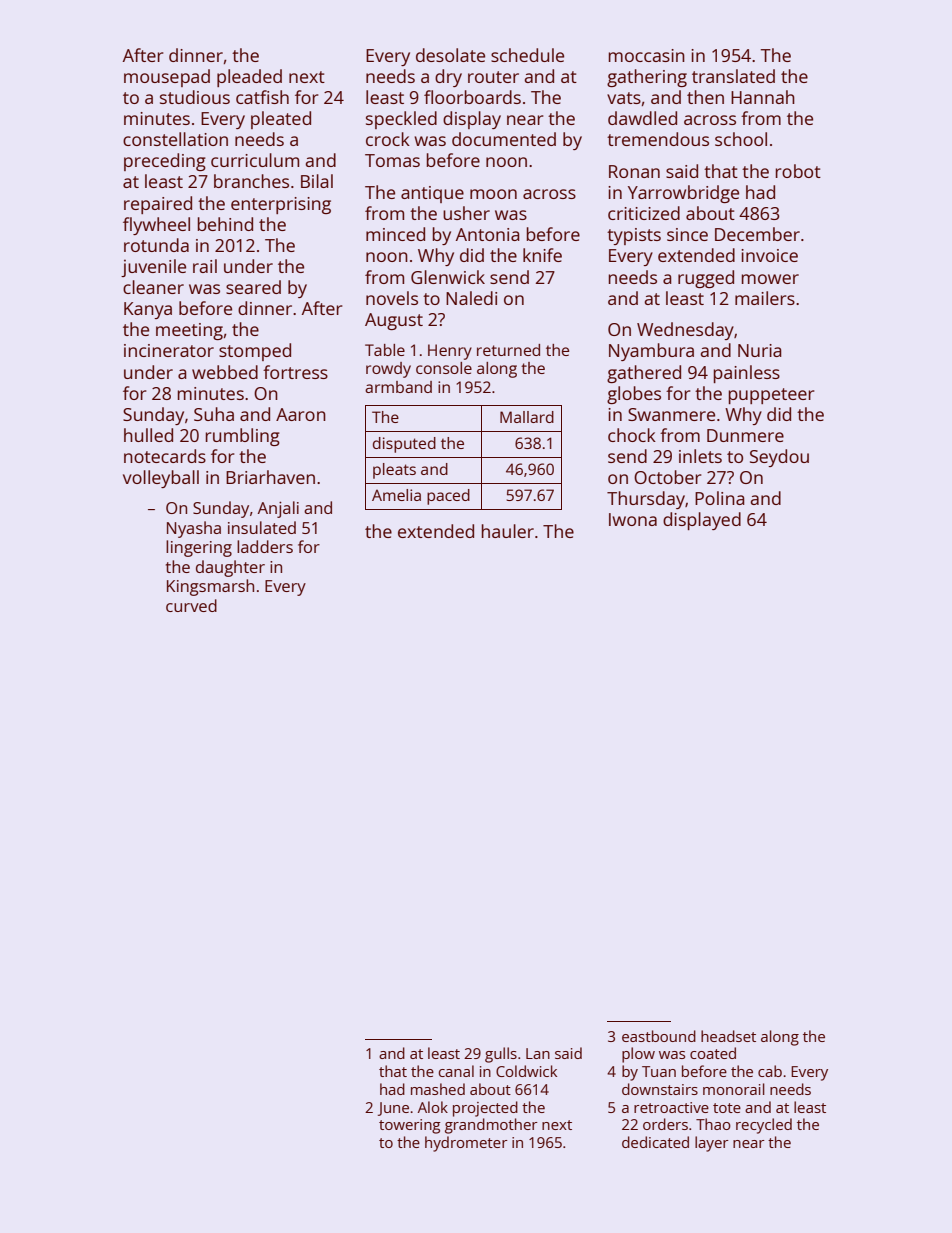 Image resolution: width=952 pixels, height=1233 pixels. I want to click on translated, so click(733, 76).
